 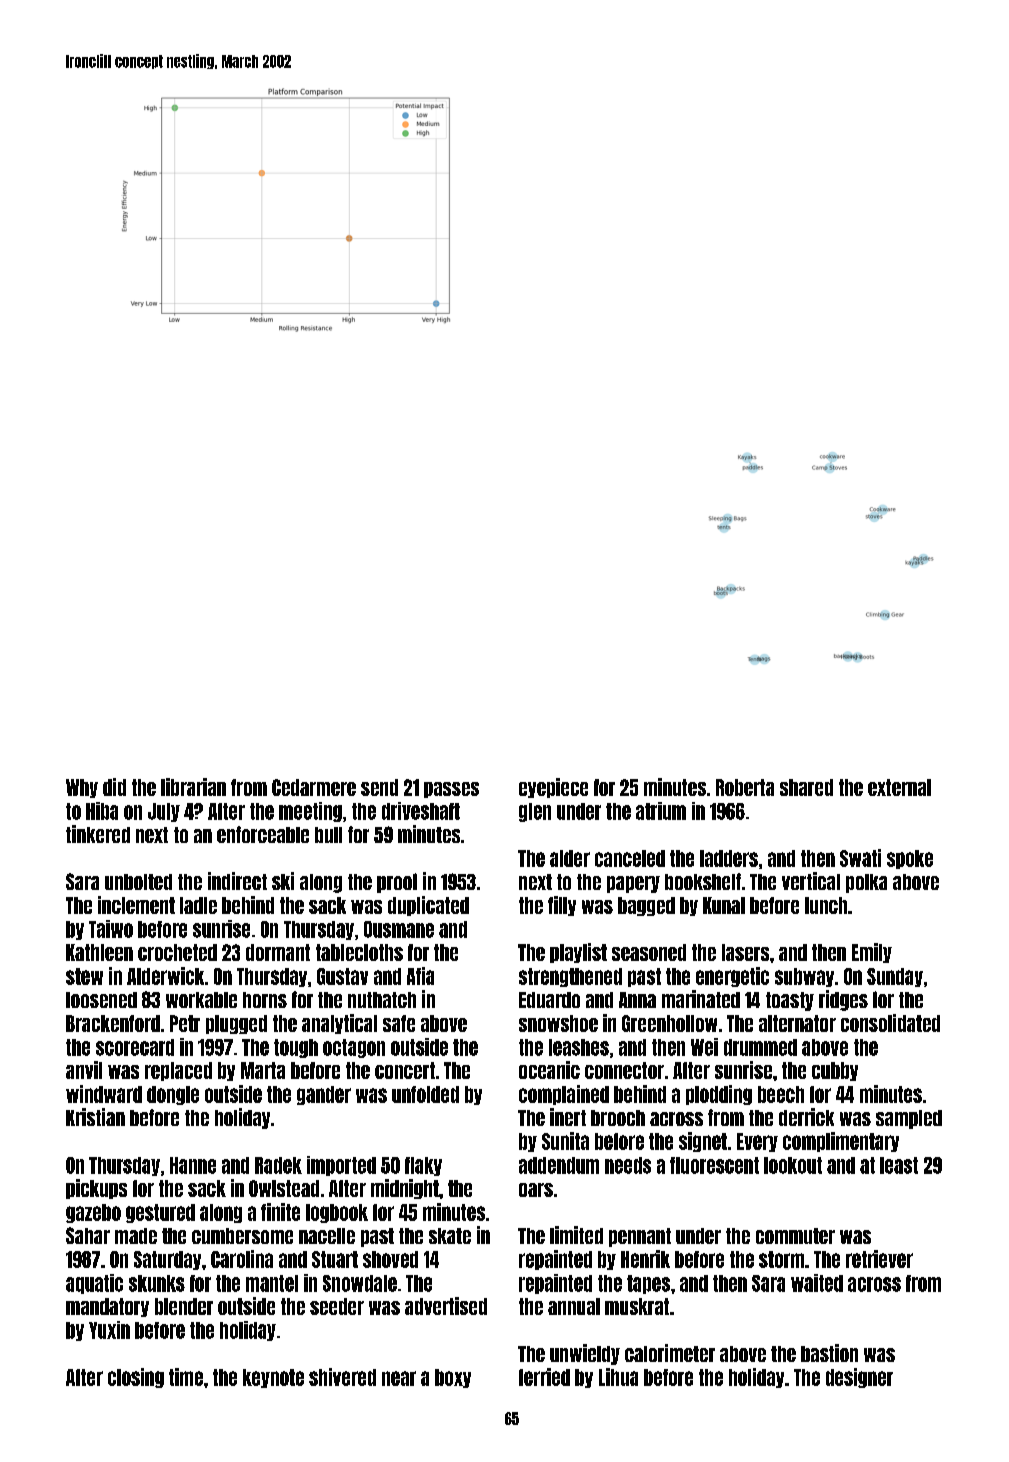 What do you see at coordinates (160, 1213) in the image?
I see `gestured` at bounding box center [160, 1213].
